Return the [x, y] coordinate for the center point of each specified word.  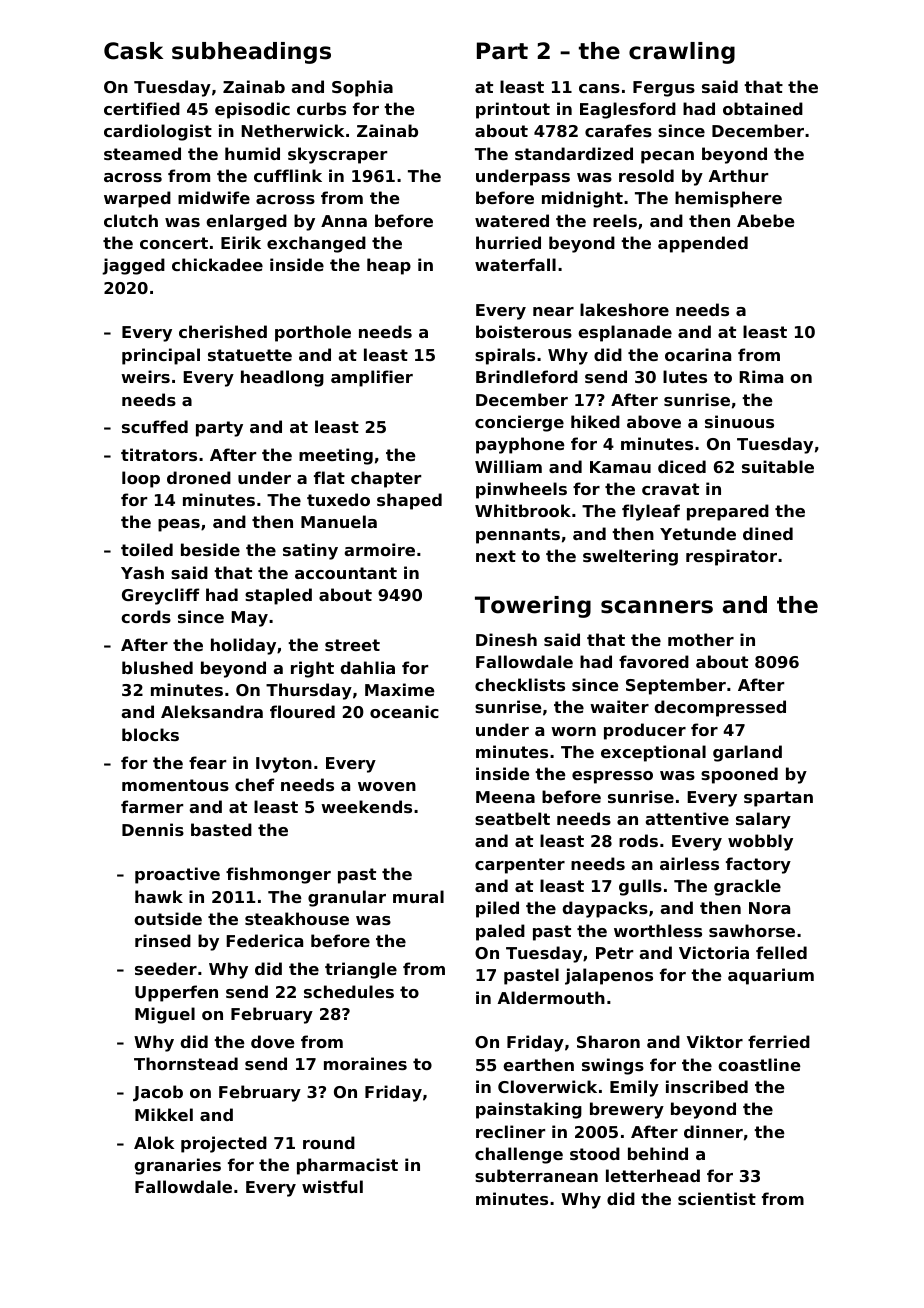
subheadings [251, 53]
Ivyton [284, 765]
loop [141, 479]
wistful [332, 1186]
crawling [682, 53]
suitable [778, 466]
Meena [505, 797]
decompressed [720, 708]
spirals [505, 356]
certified [142, 108]
